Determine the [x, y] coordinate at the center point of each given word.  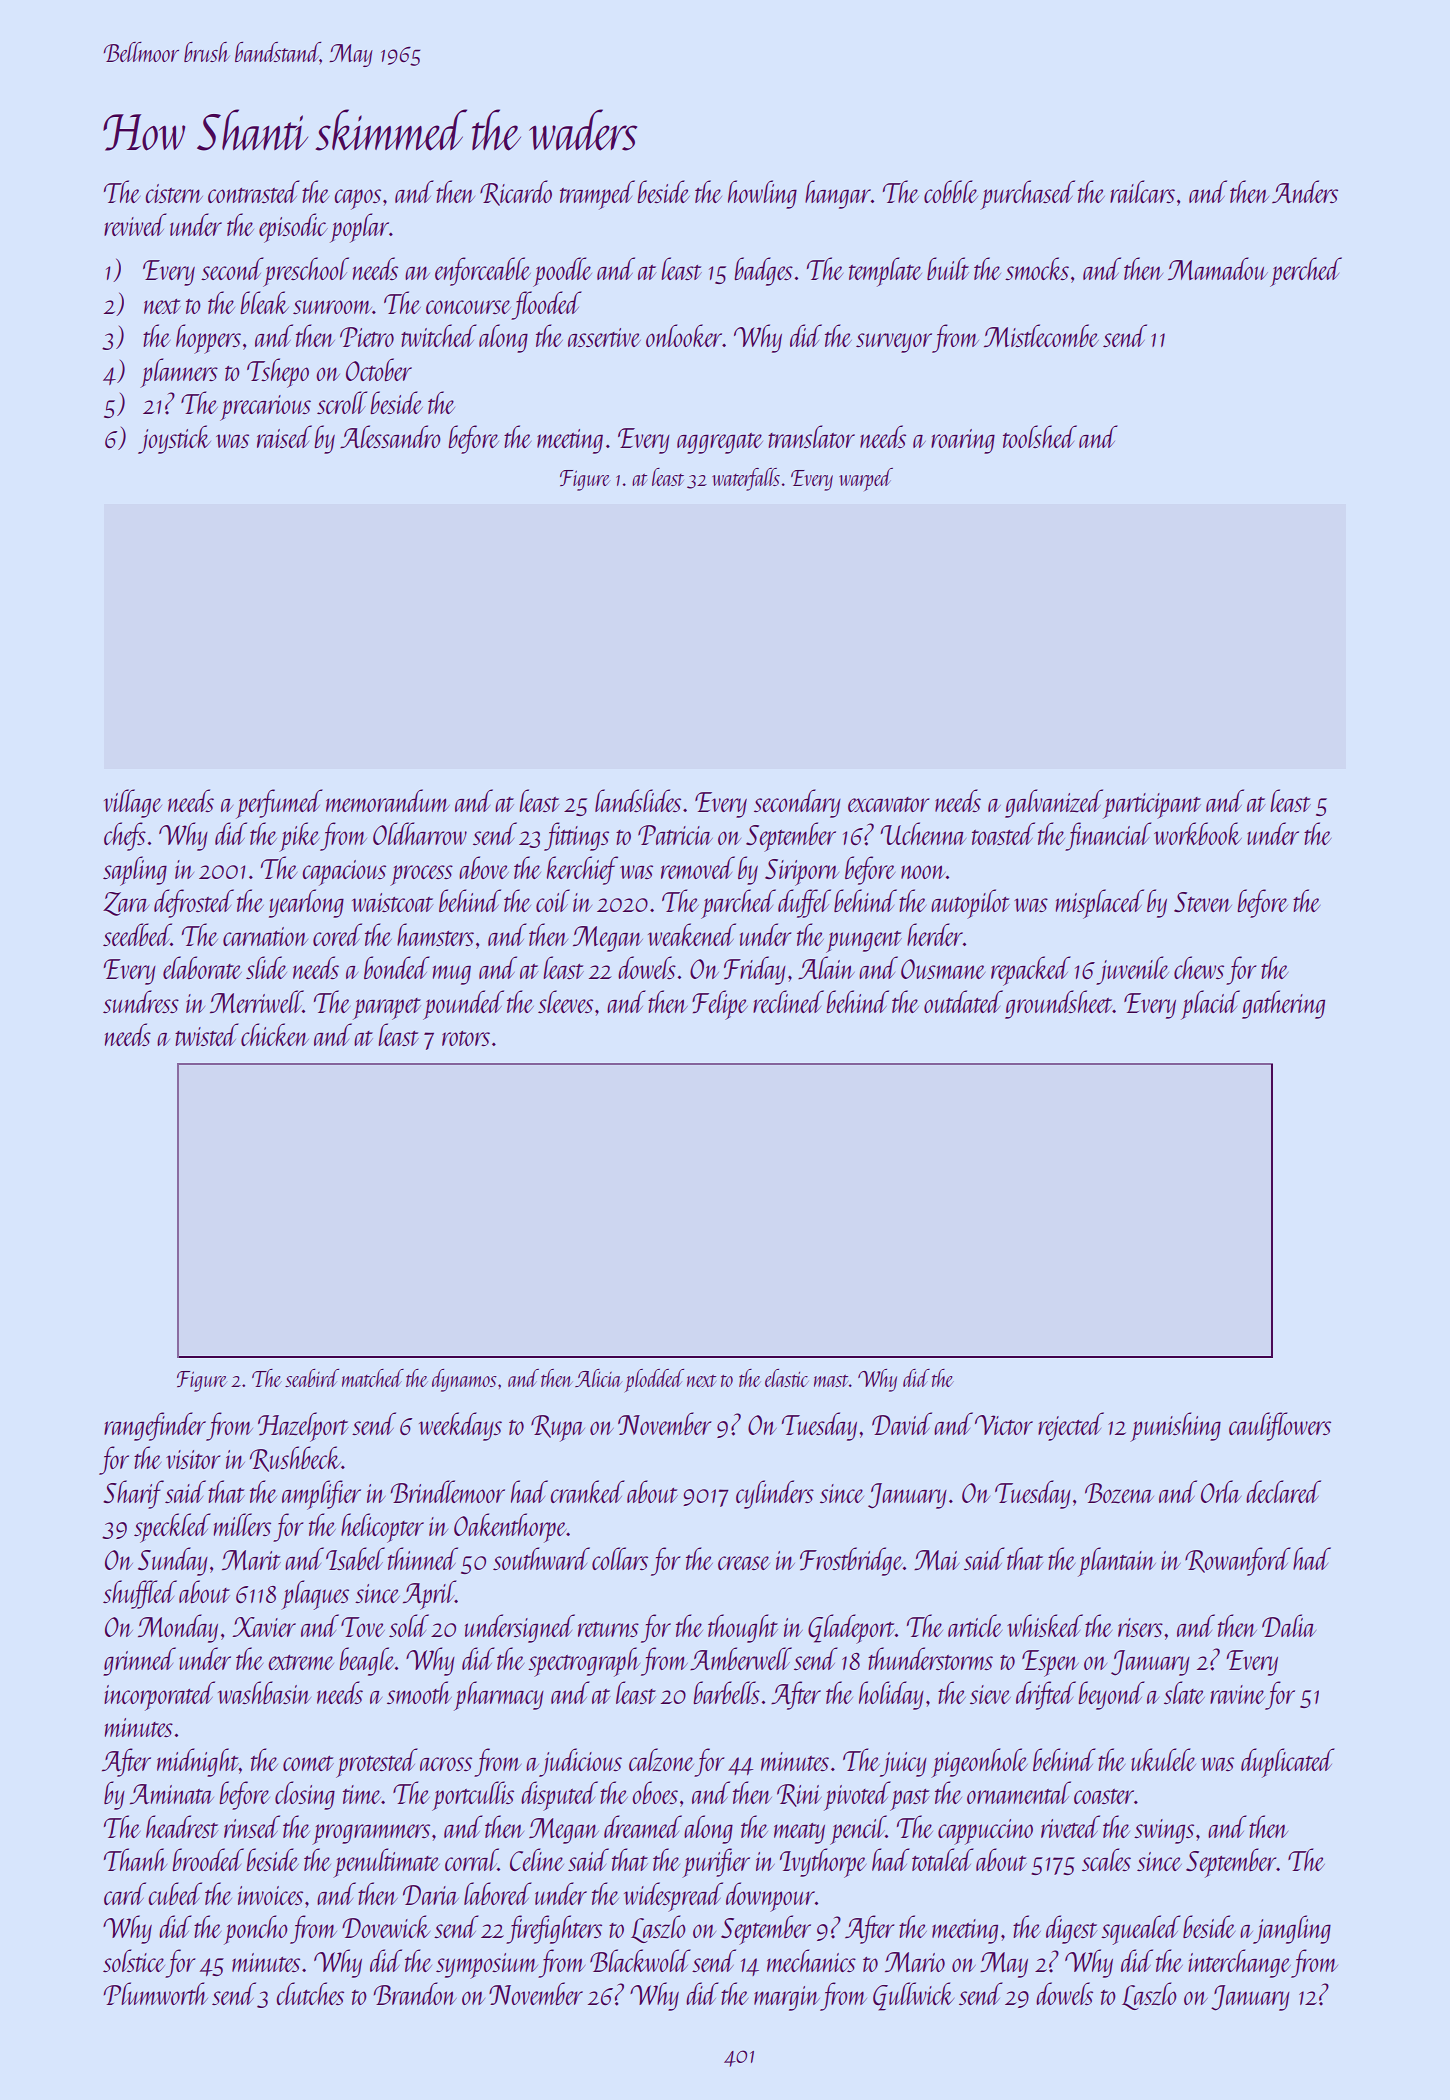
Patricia [675, 835]
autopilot [970, 904]
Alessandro [390, 436]
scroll [342, 402]
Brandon [415, 1993]
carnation [265, 936]
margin [787, 1998]
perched [1306, 272]
